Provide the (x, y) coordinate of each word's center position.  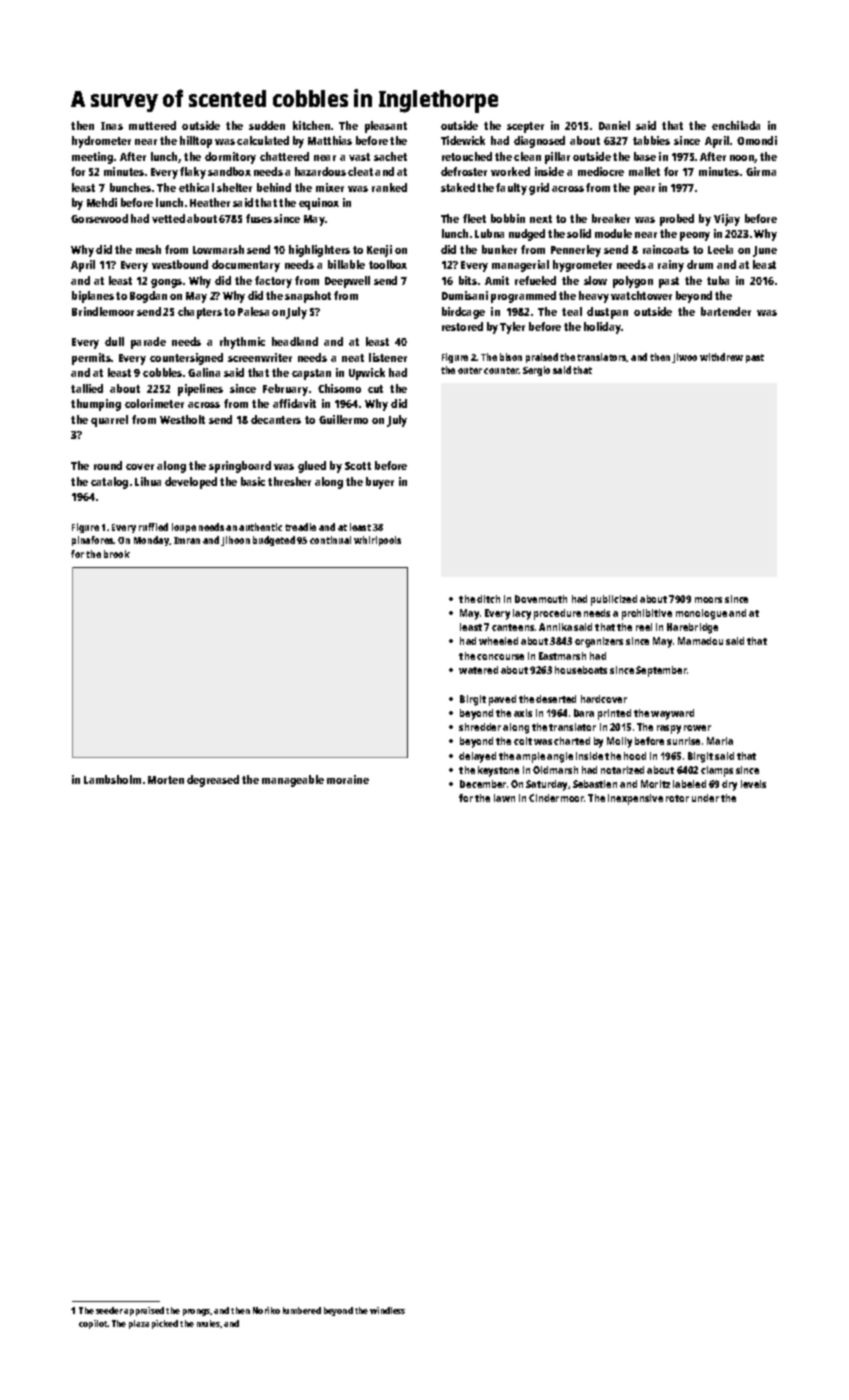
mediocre (601, 171)
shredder (480, 727)
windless (387, 1310)
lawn (504, 798)
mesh (148, 249)
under (705, 798)
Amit (497, 280)
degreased (213, 781)
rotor (677, 798)
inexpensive (635, 799)
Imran (187, 540)
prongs (196, 1312)
